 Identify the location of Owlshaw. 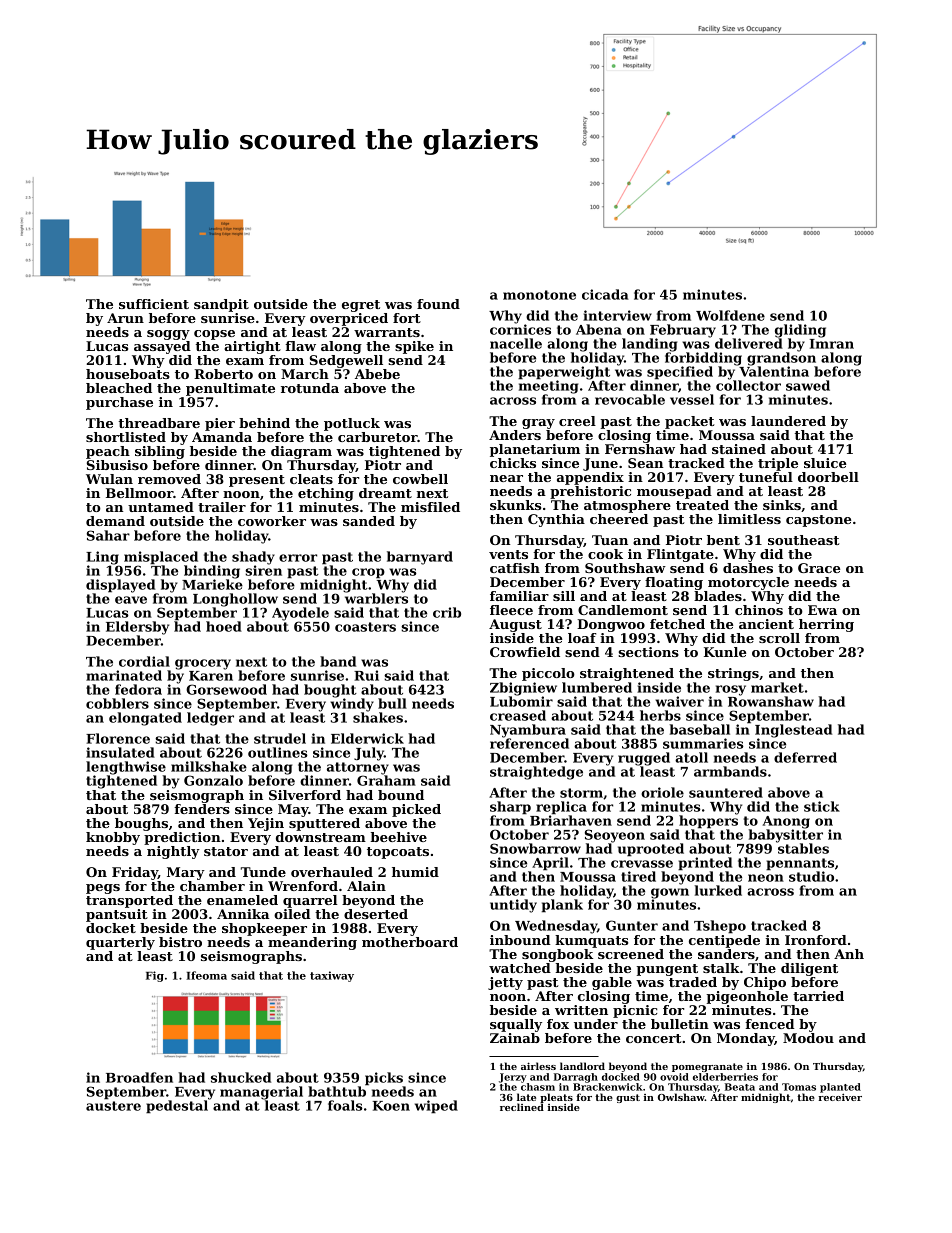
(681, 1097).
